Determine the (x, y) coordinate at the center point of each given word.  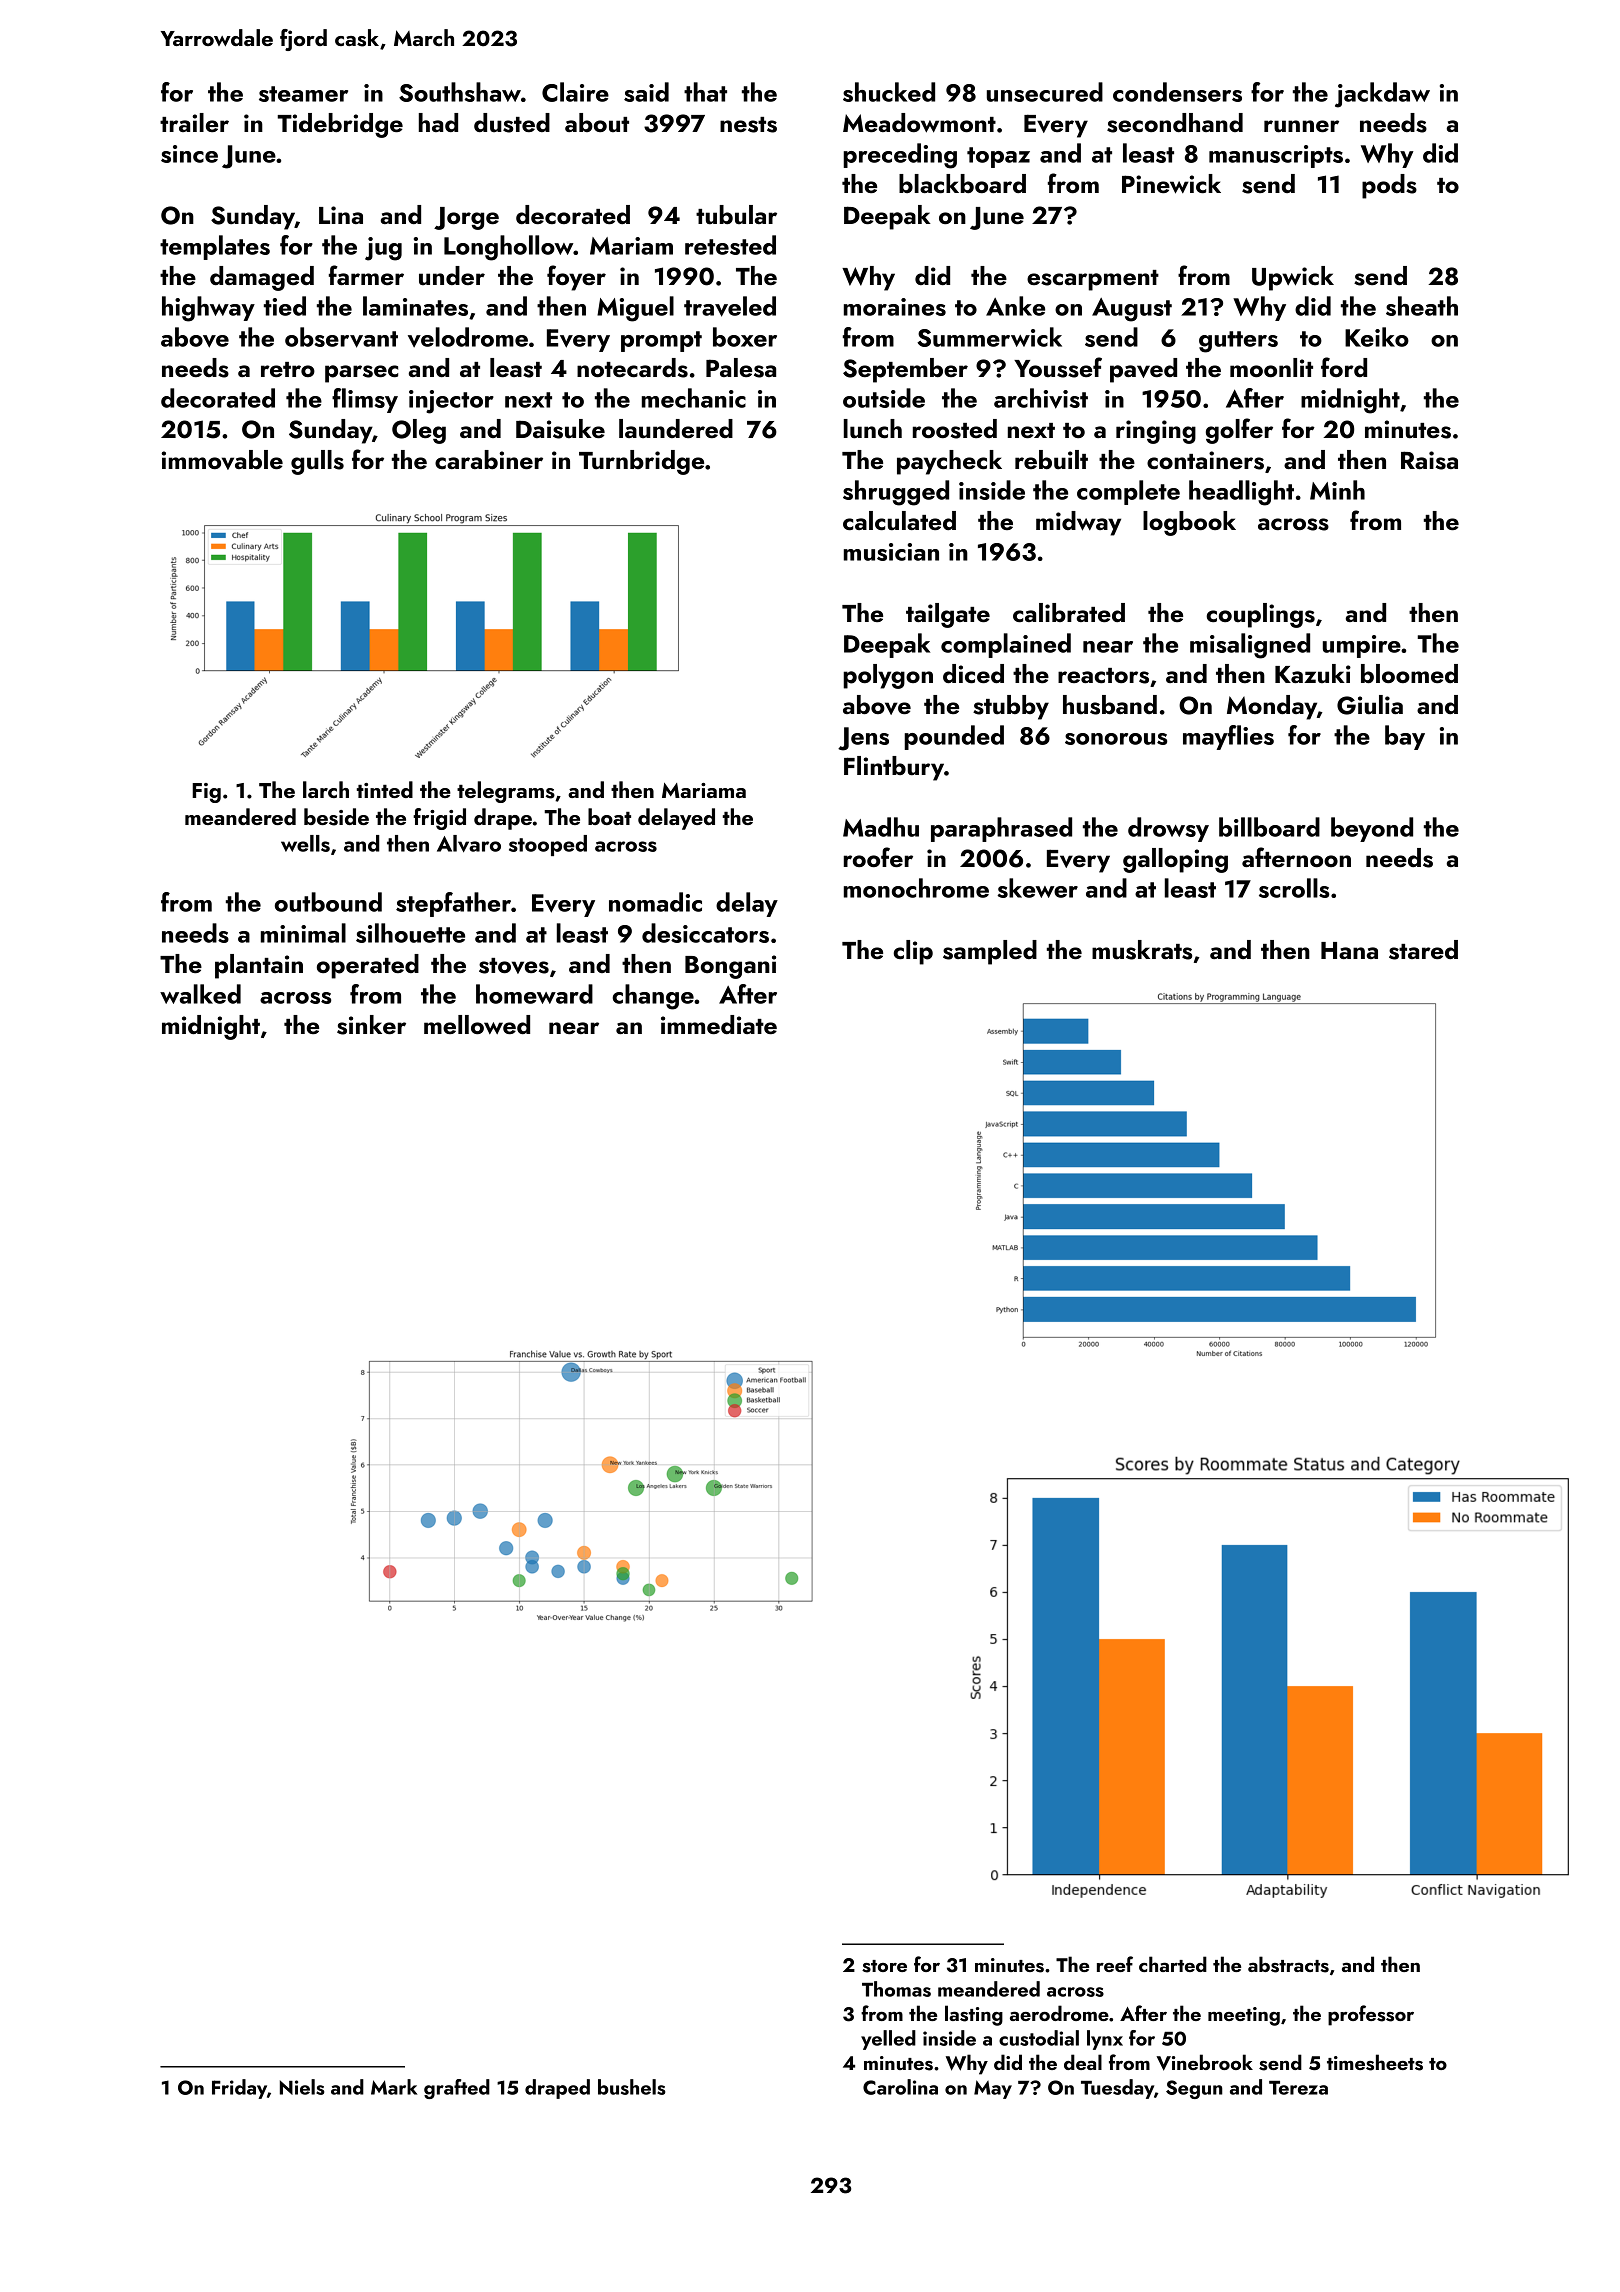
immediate (719, 1024)
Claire (575, 92)
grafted (457, 2089)
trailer (194, 122)
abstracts (1288, 1964)
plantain (259, 966)
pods (1389, 186)
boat (609, 816)
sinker (371, 1025)
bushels (632, 2087)
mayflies (1228, 737)
